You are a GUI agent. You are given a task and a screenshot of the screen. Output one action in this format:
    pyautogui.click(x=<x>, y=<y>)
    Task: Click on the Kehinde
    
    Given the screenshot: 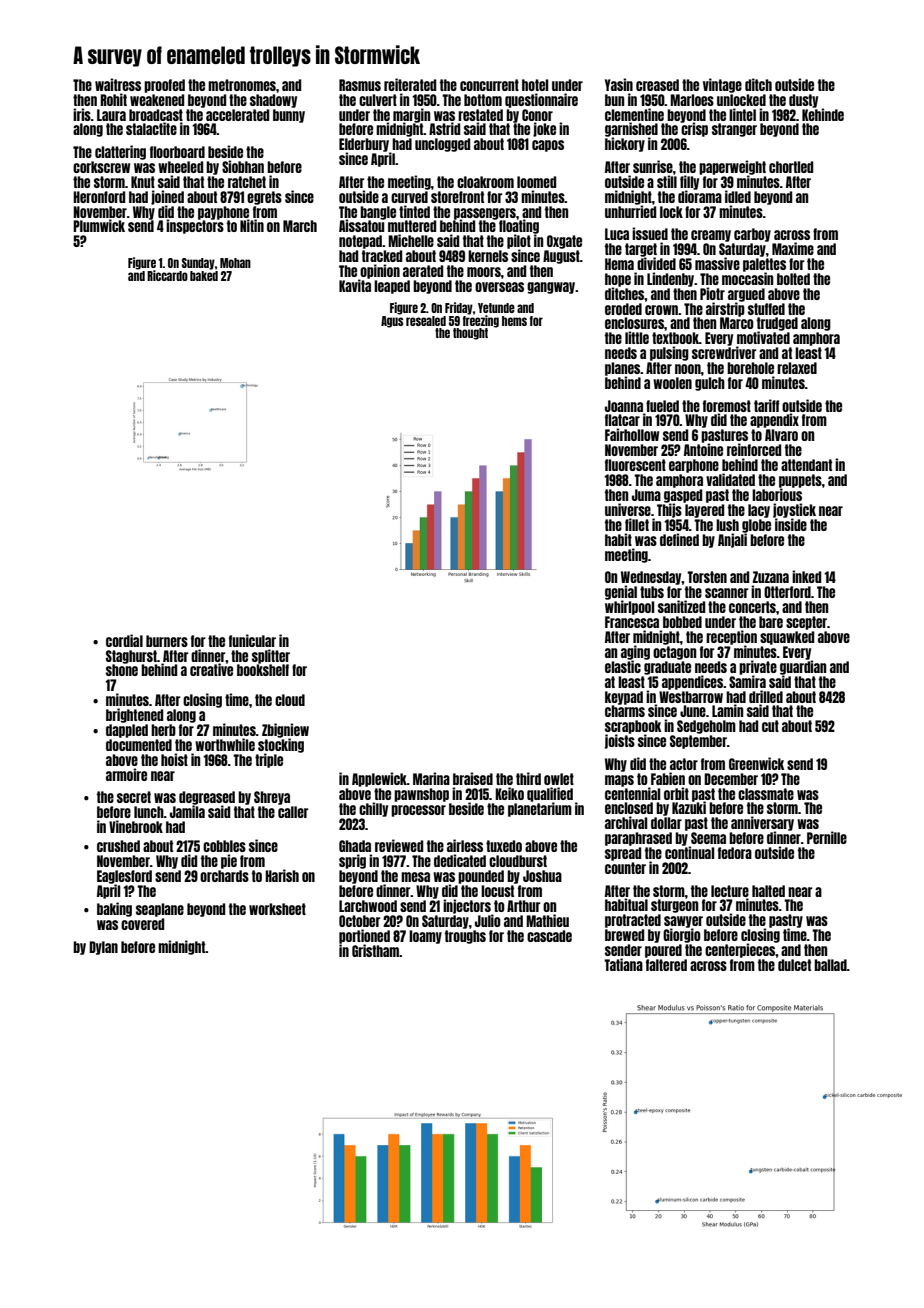 What is the action you would take?
    pyautogui.click(x=823, y=114)
